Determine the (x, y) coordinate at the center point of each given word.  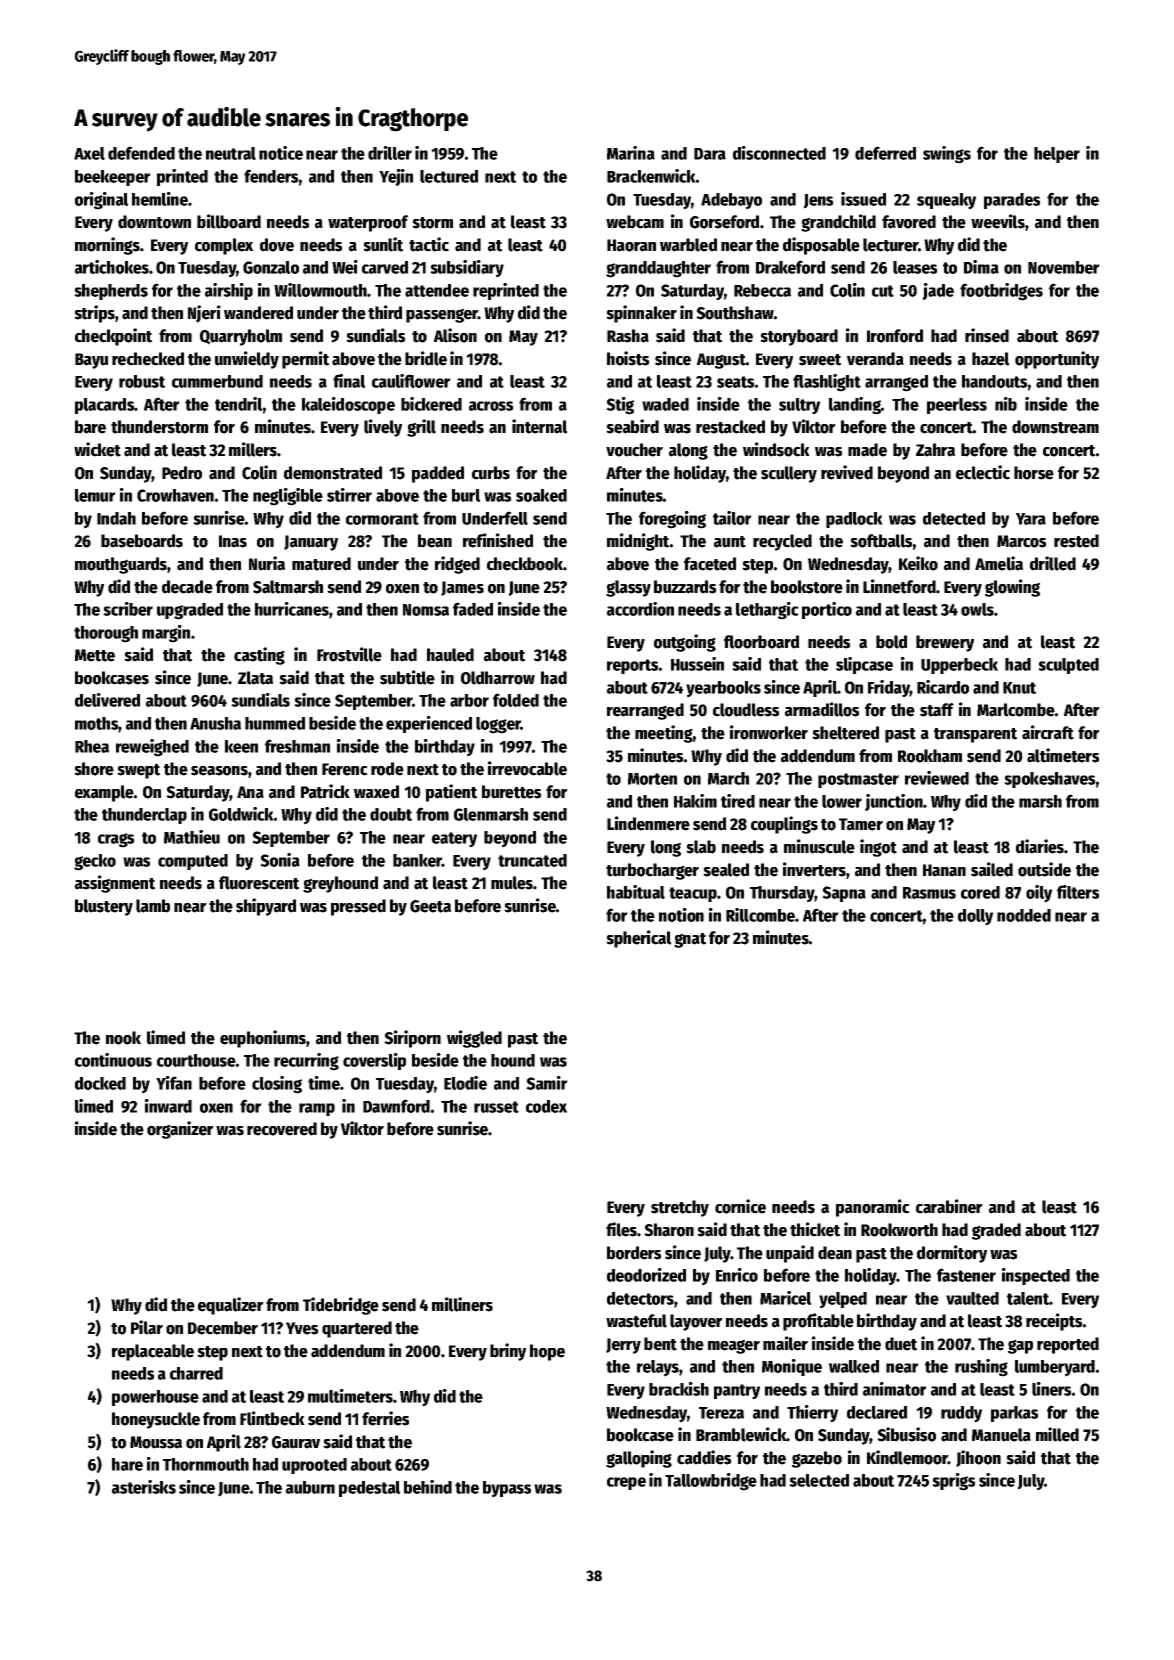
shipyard (266, 907)
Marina (631, 153)
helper (1057, 155)
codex (546, 1106)
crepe (626, 1483)
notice (281, 153)
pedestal (369, 1489)
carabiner (949, 1206)
